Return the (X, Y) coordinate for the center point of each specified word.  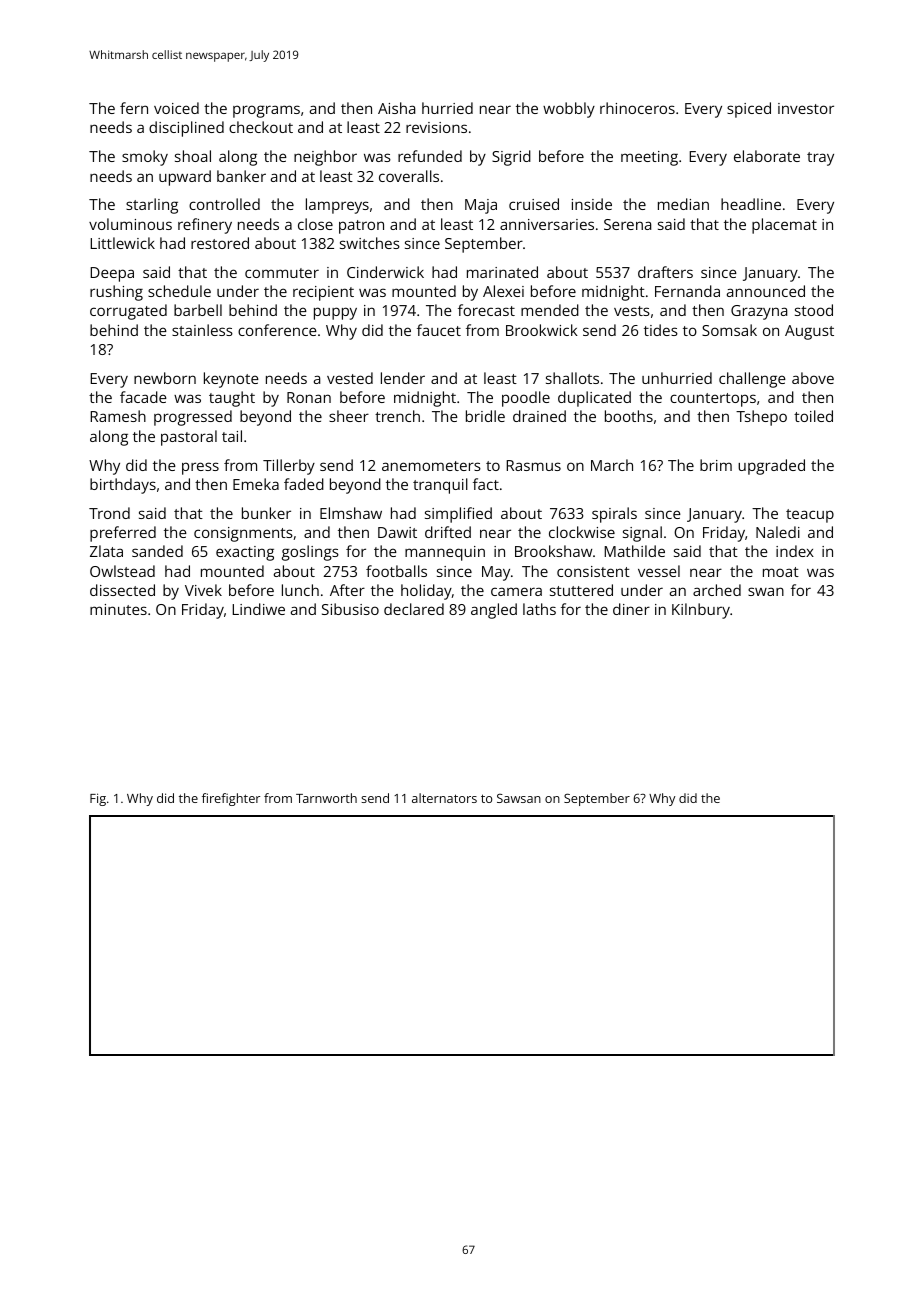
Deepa (112, 274)
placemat (784, 226)
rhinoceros (637, 108)
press (200, 468)
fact (486, 484)
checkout (261, 127)
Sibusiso (350, 609)
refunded (430, 156)
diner (631, 609)
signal (642, 534)
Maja (481, 206)
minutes (118, 609)
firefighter (231, 799)
